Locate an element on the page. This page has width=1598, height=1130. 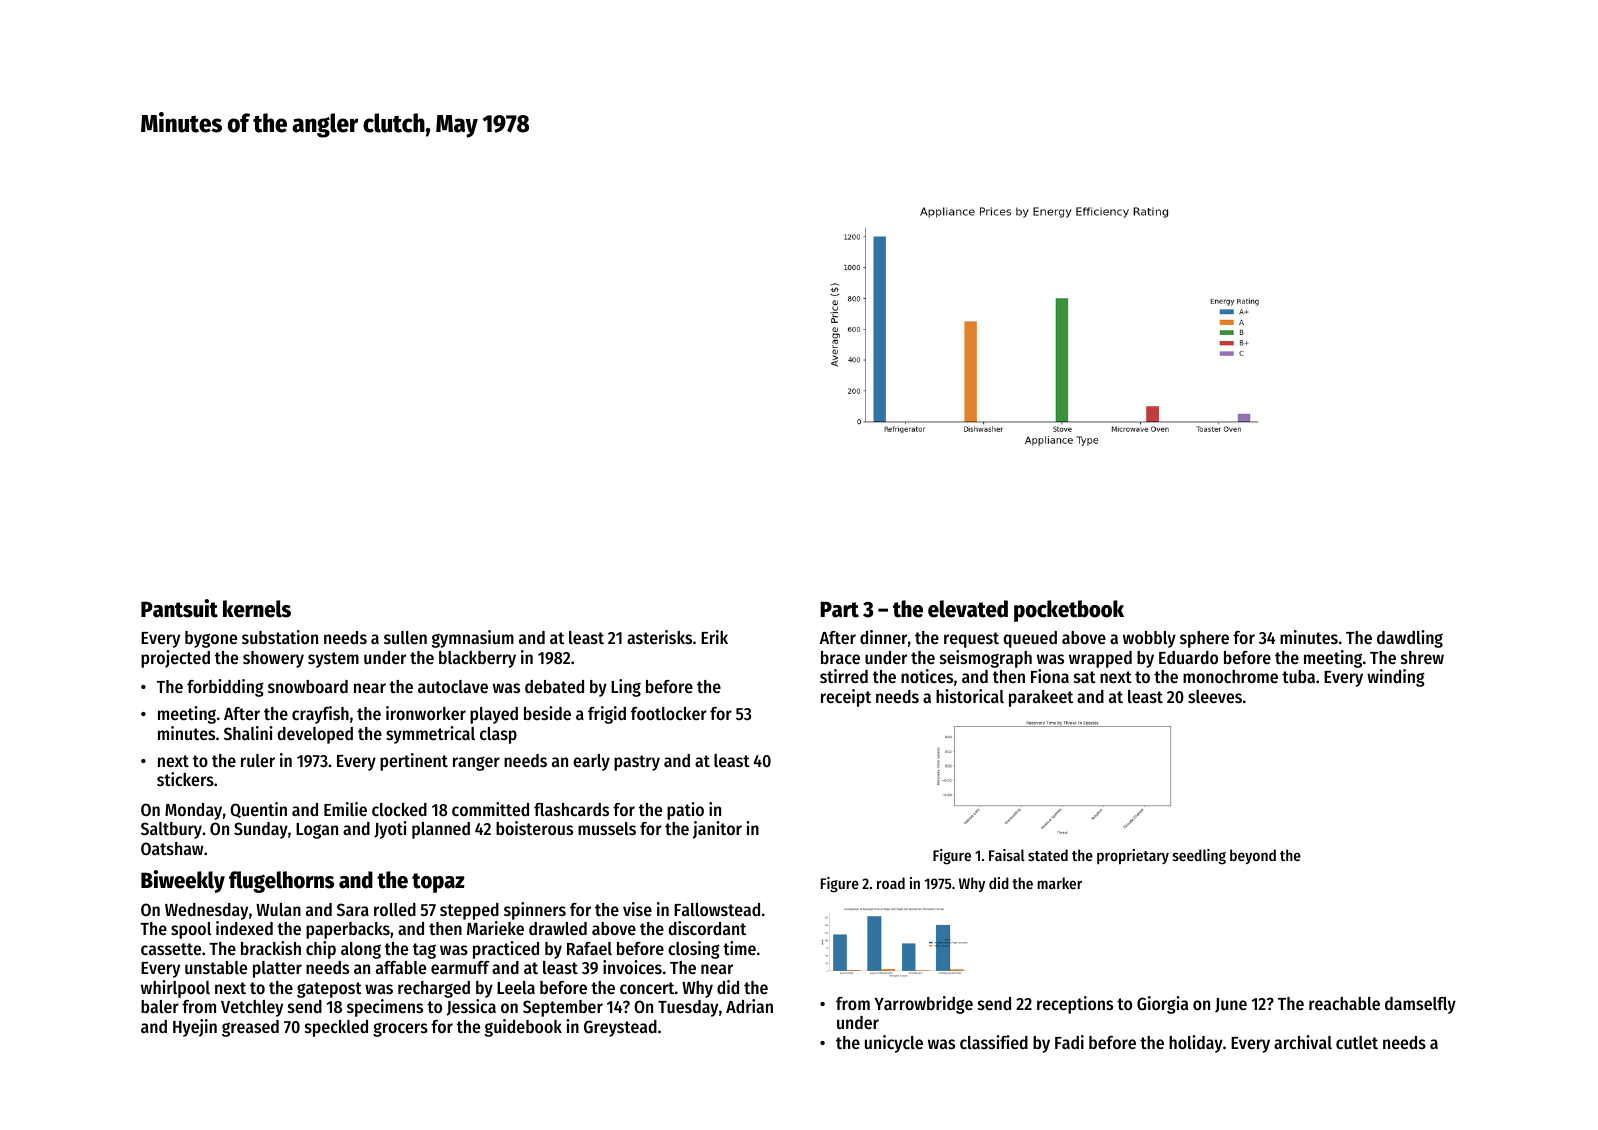
Pantsuit is located at coordinates (179, 608).
